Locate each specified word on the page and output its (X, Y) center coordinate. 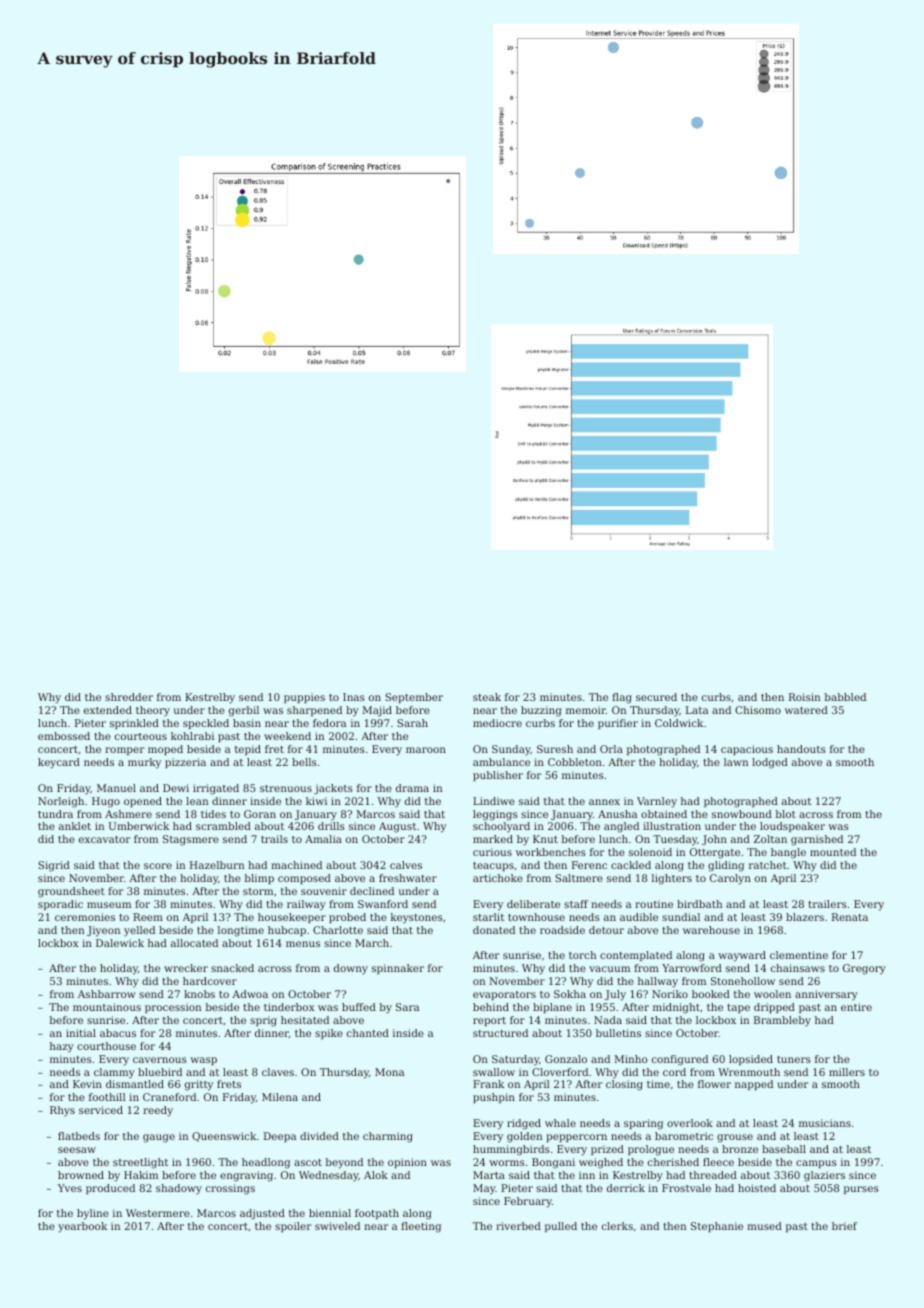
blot (785, 814)
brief (844, 1226)
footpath (377, 1214)
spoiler (293, 1227)
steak (487, 697)
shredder (129, 697)
